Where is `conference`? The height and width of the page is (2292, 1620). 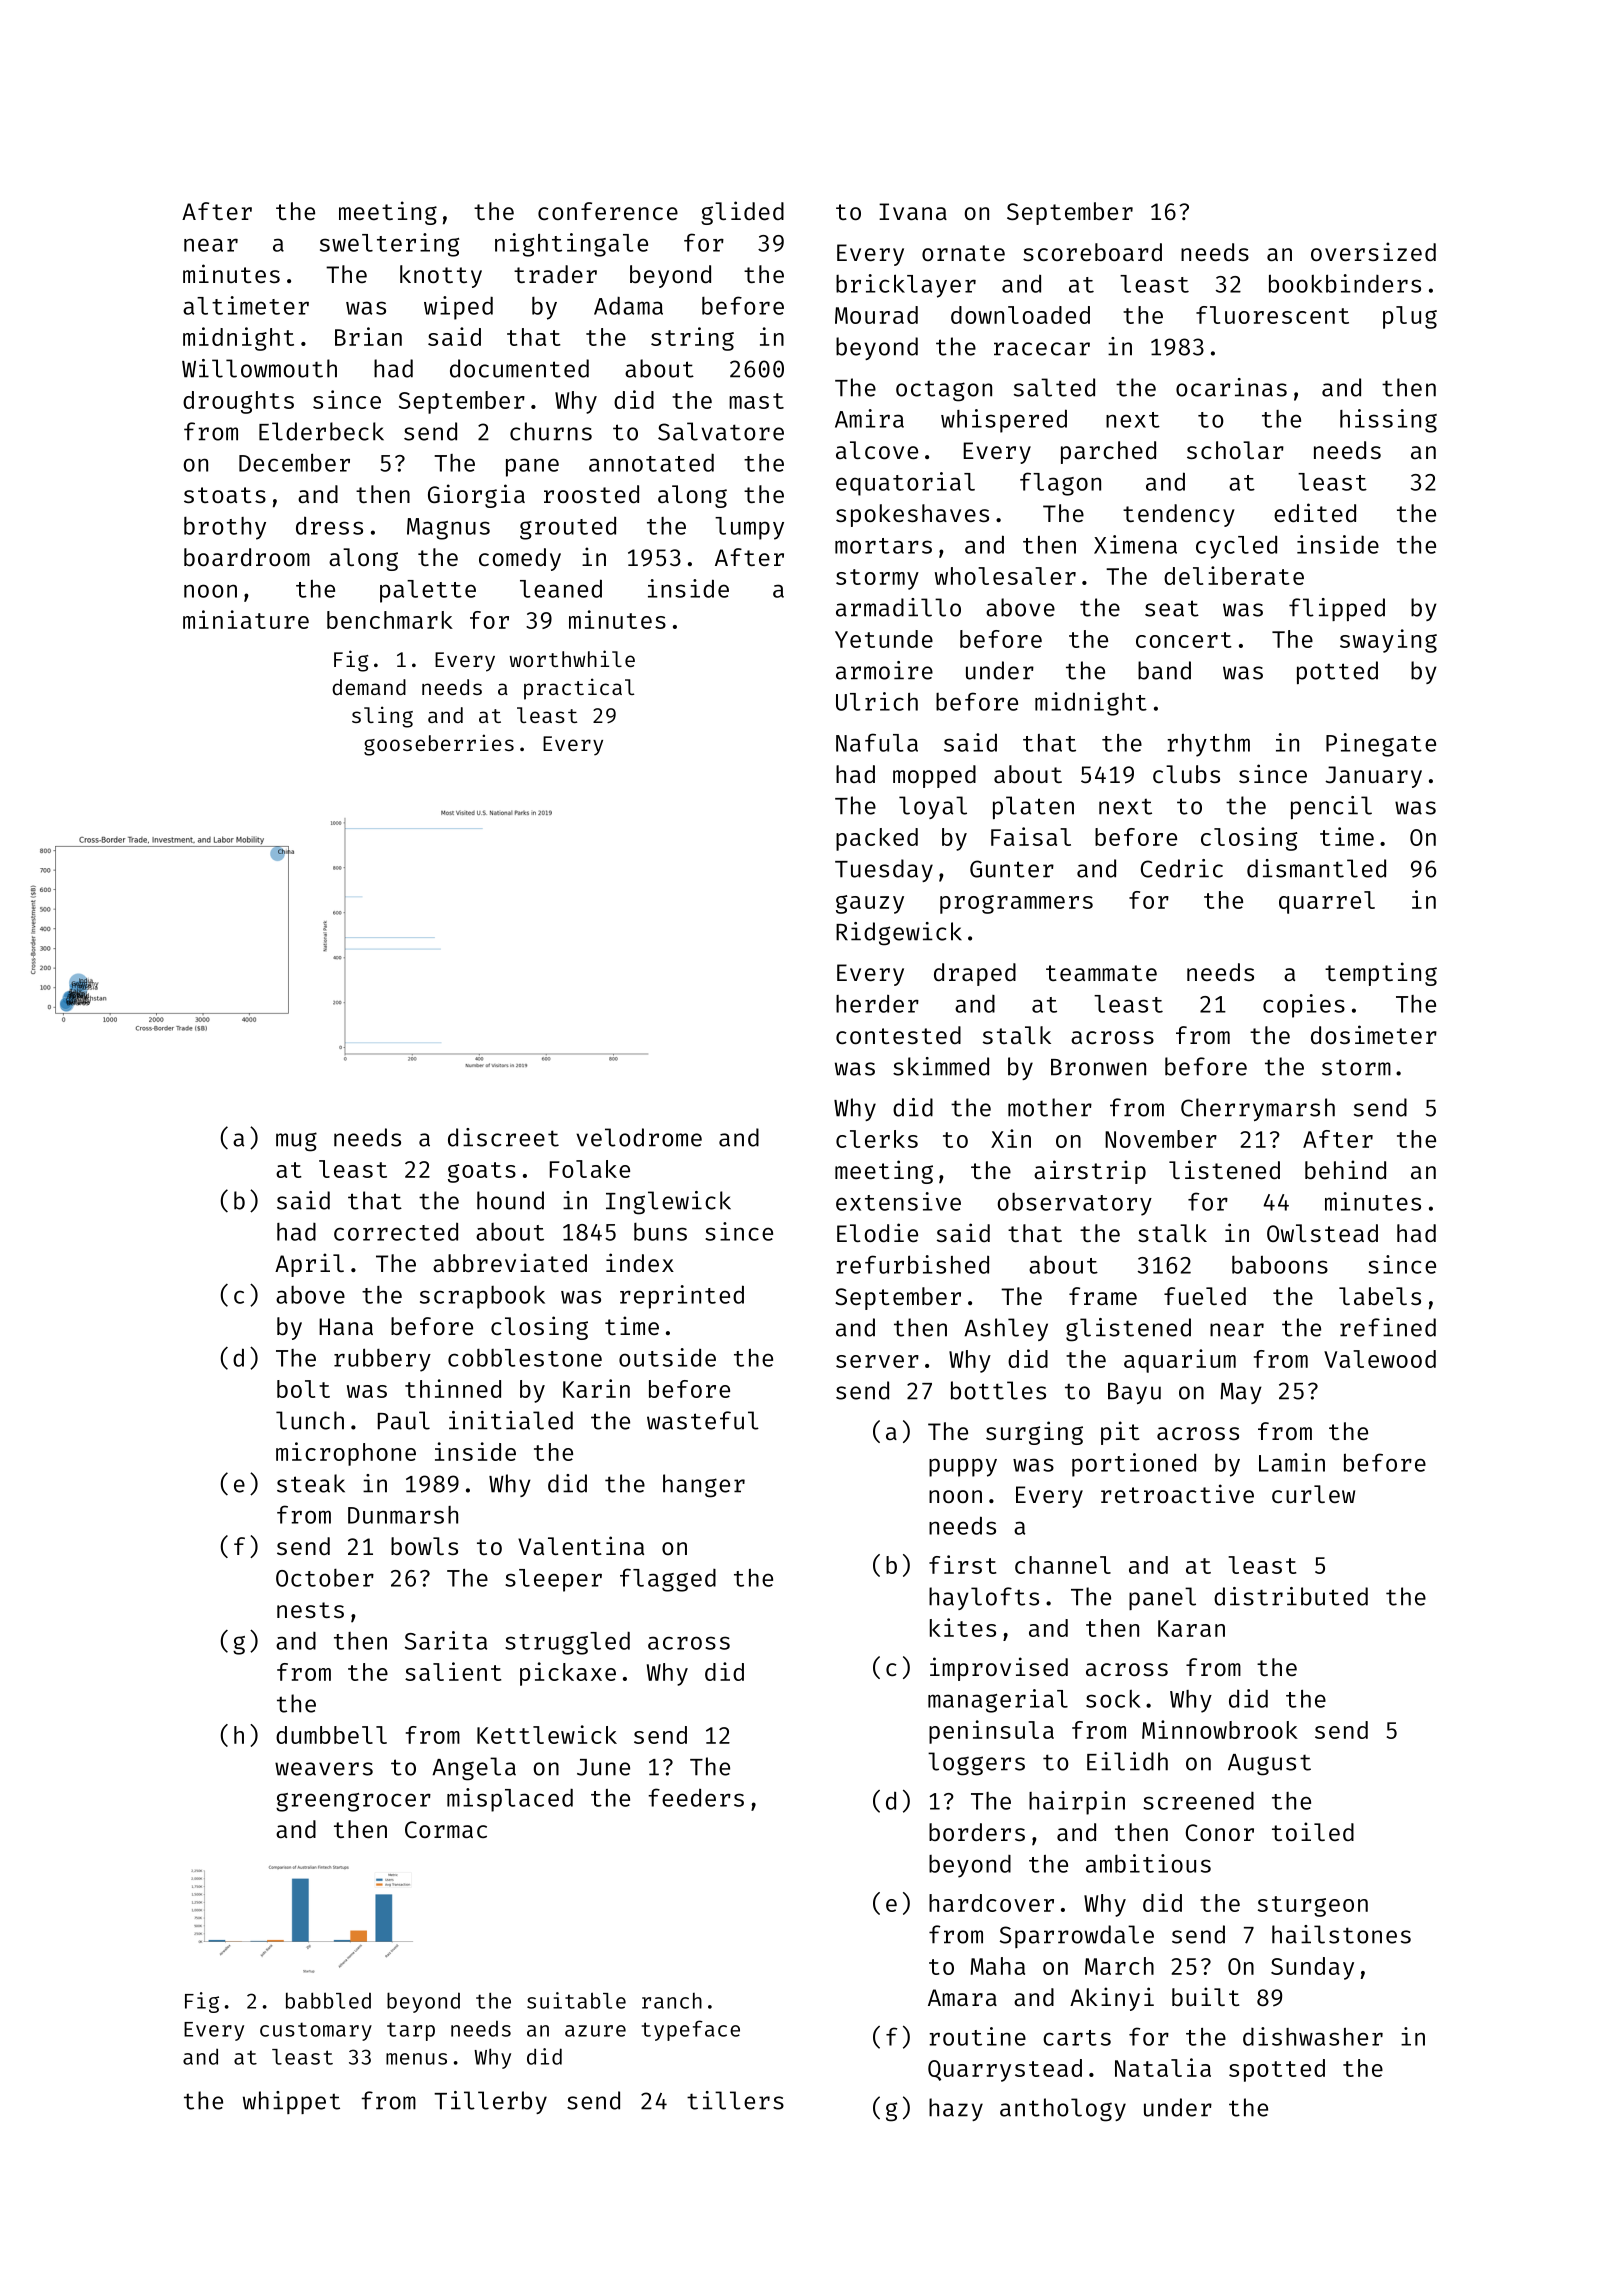
conference is located at coordinates (608, 211).
